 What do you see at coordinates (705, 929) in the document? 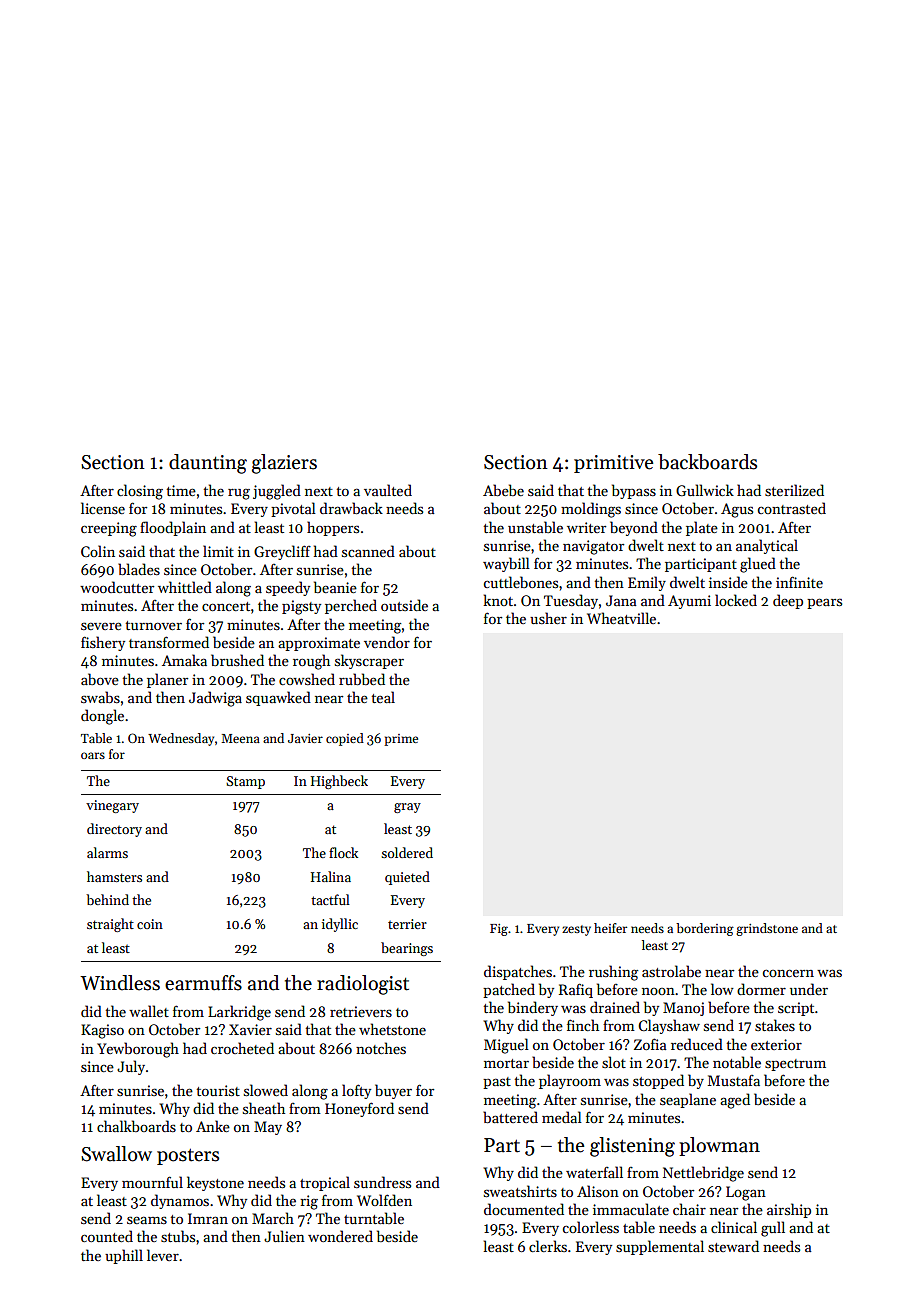
I see `bordering` at bounding box center [705, 929].
